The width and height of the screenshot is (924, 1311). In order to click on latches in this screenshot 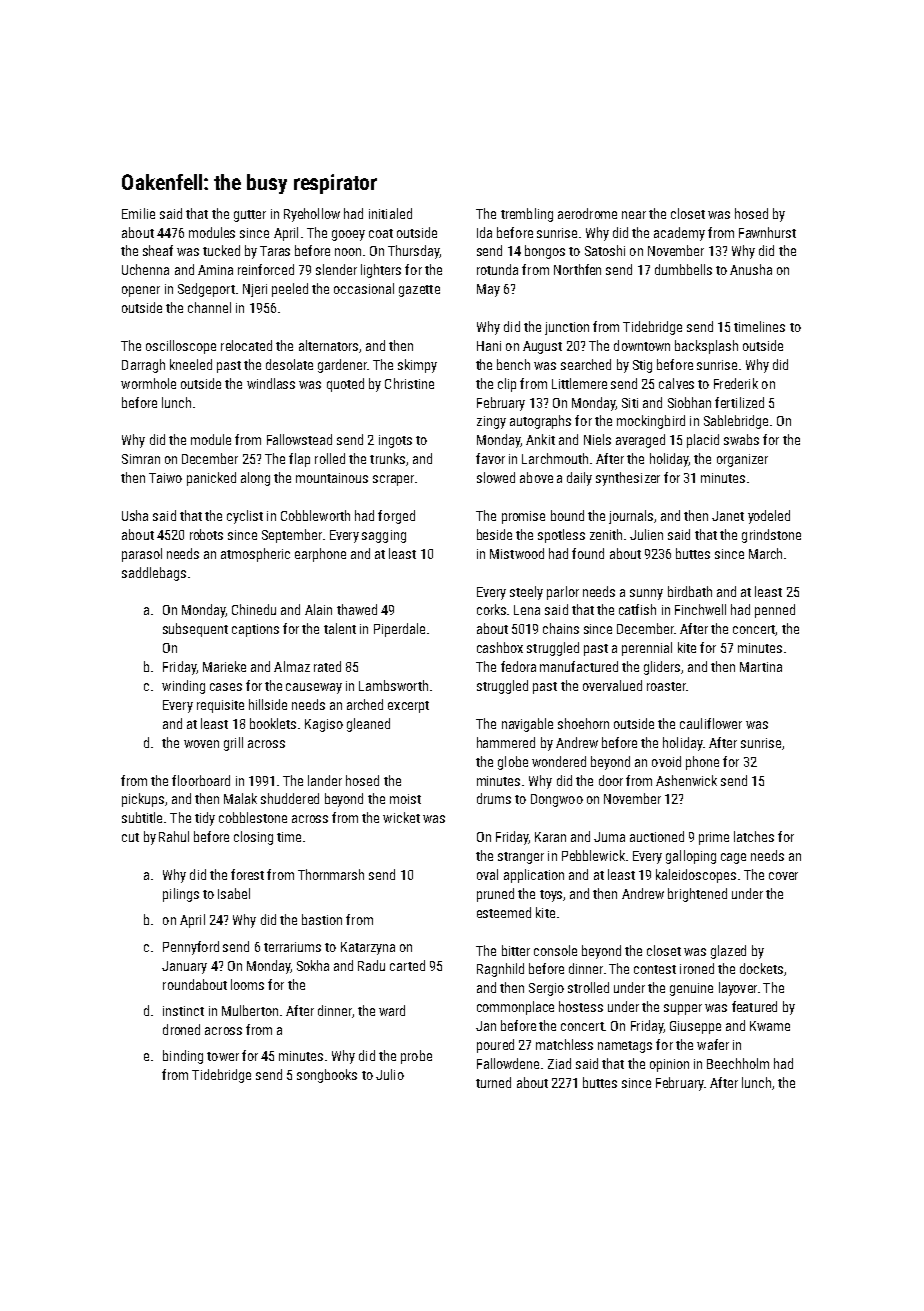, I will do `click(754, 836)`.
